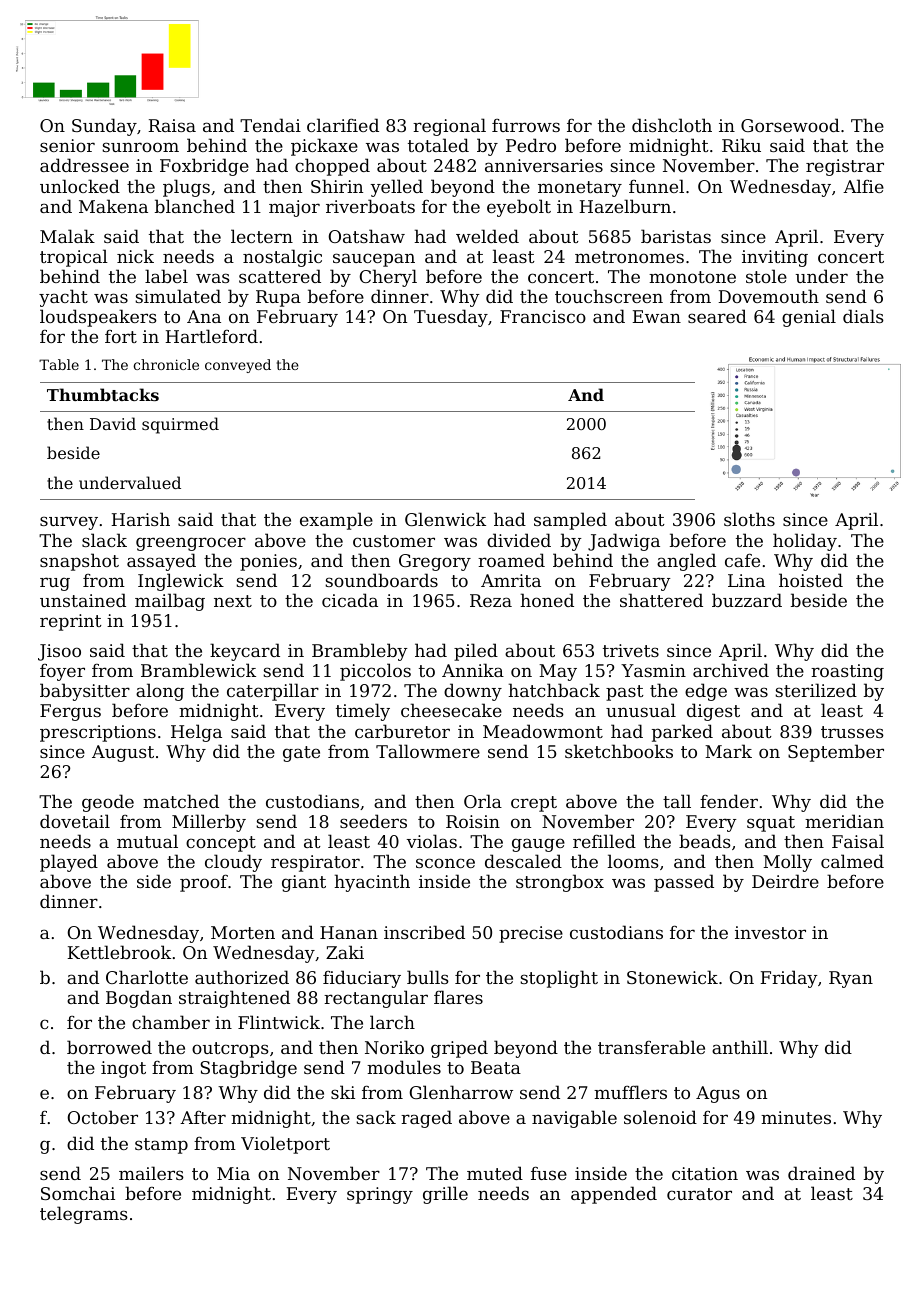 The height and width of the image is (1308, 924). What do you see at coordinates (445, 519) in the image?
I see `Glenwick` at bounding box center [445, 519].
